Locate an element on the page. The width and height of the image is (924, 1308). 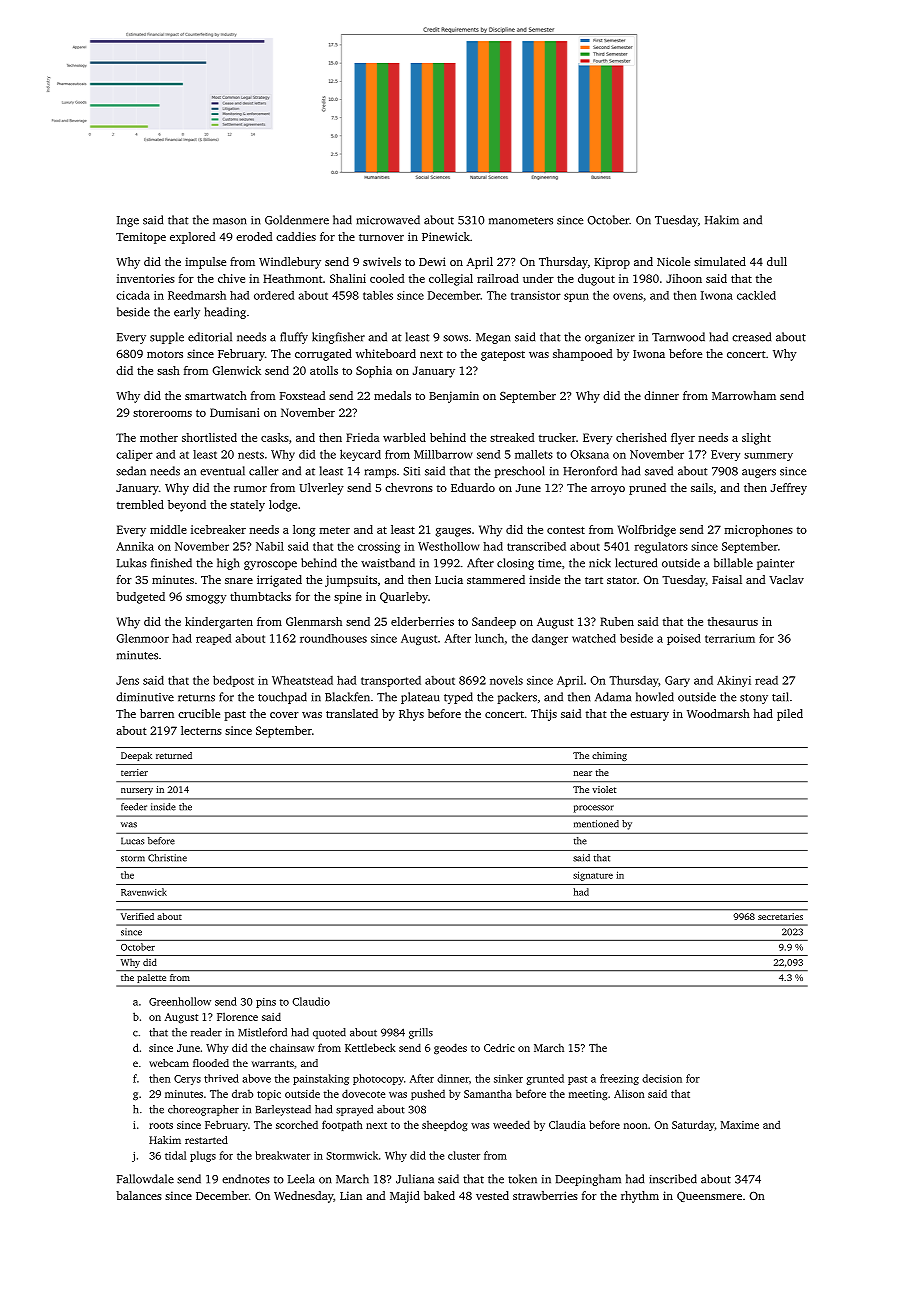
geodes is located at coordinates (450, 1048).
